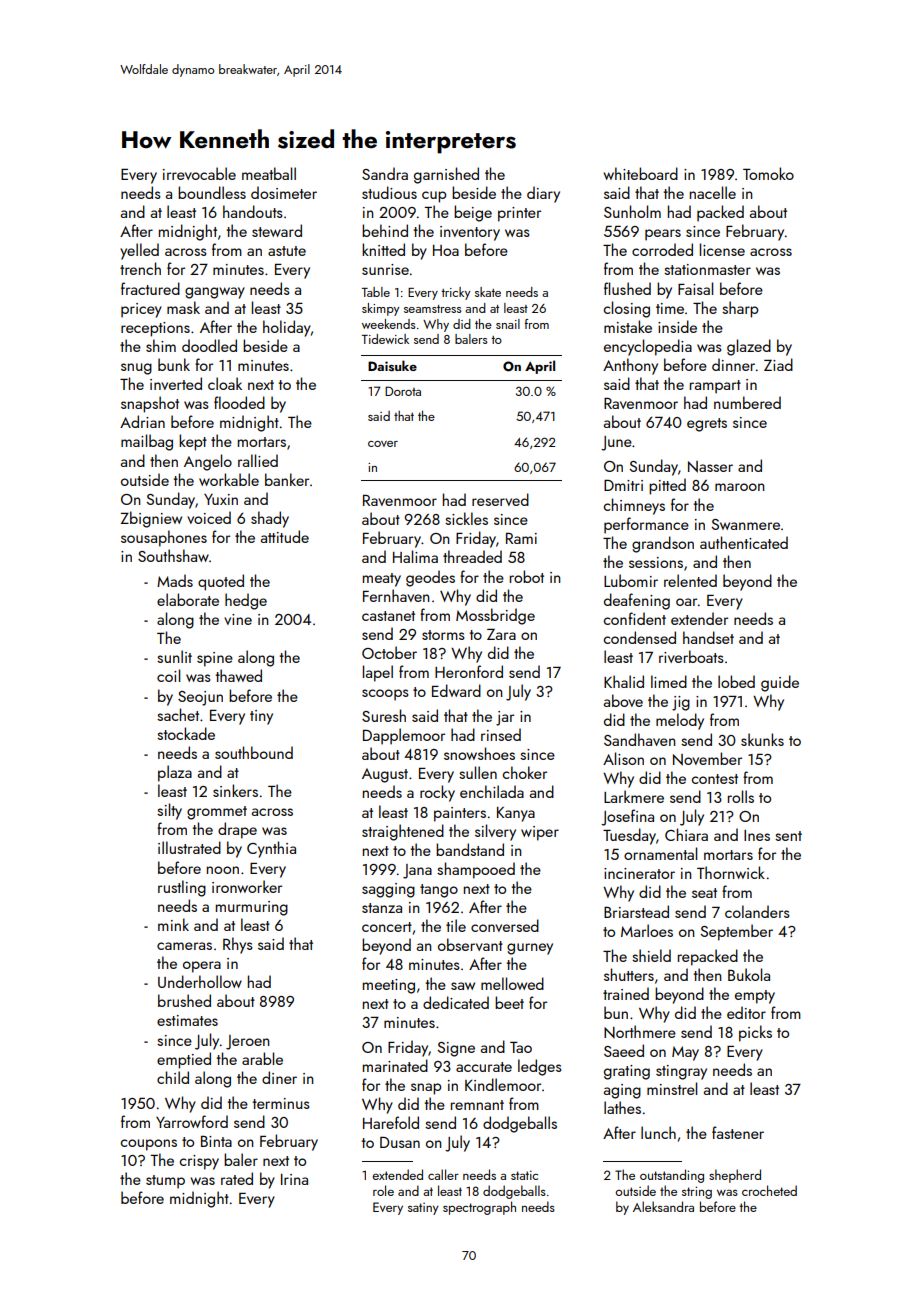 This document has width=924, height=1308. Describe the element at coordinates (477, 1105) in the document. I see `remnant` at that location.
